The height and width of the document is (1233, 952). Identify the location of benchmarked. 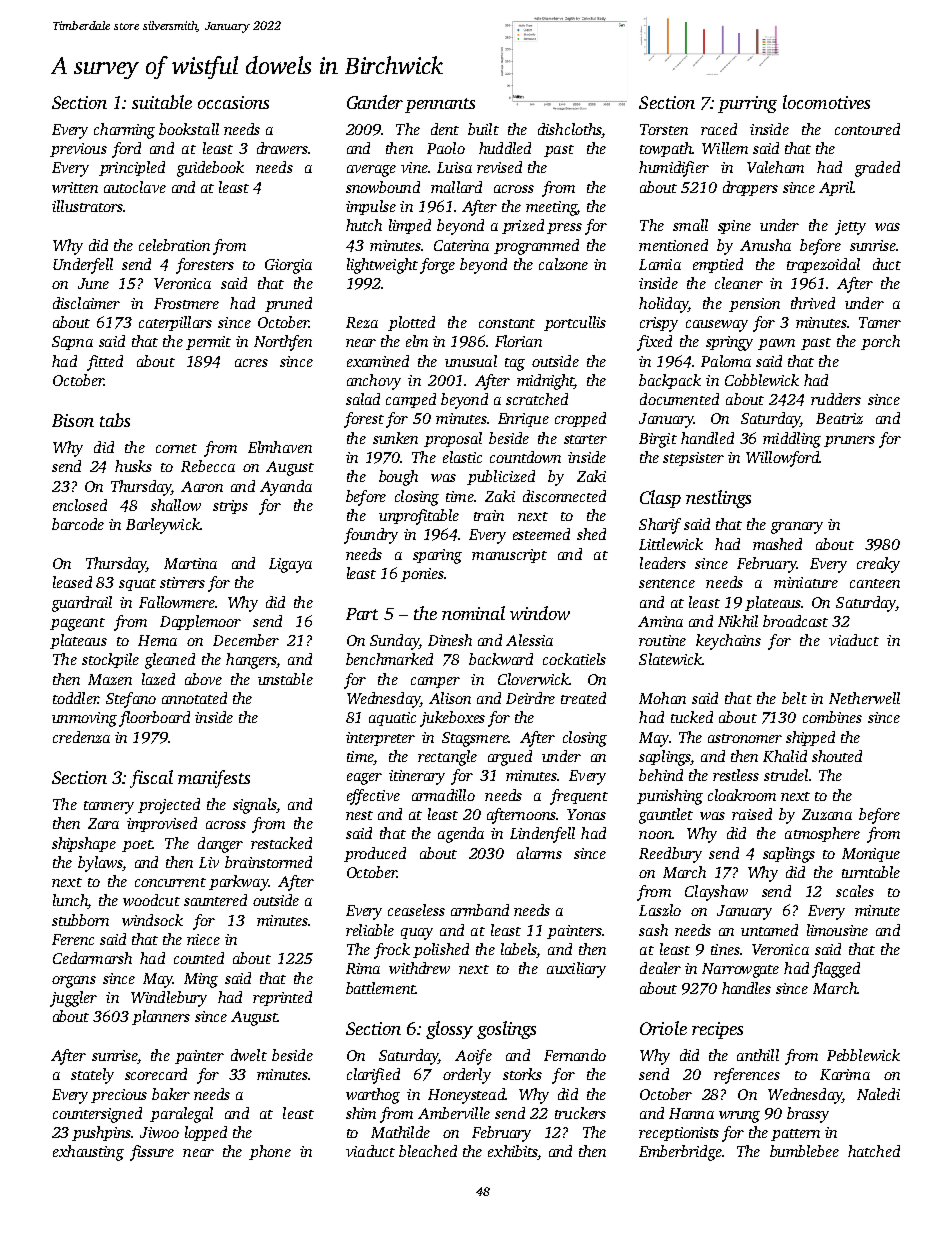
(389, 659).
